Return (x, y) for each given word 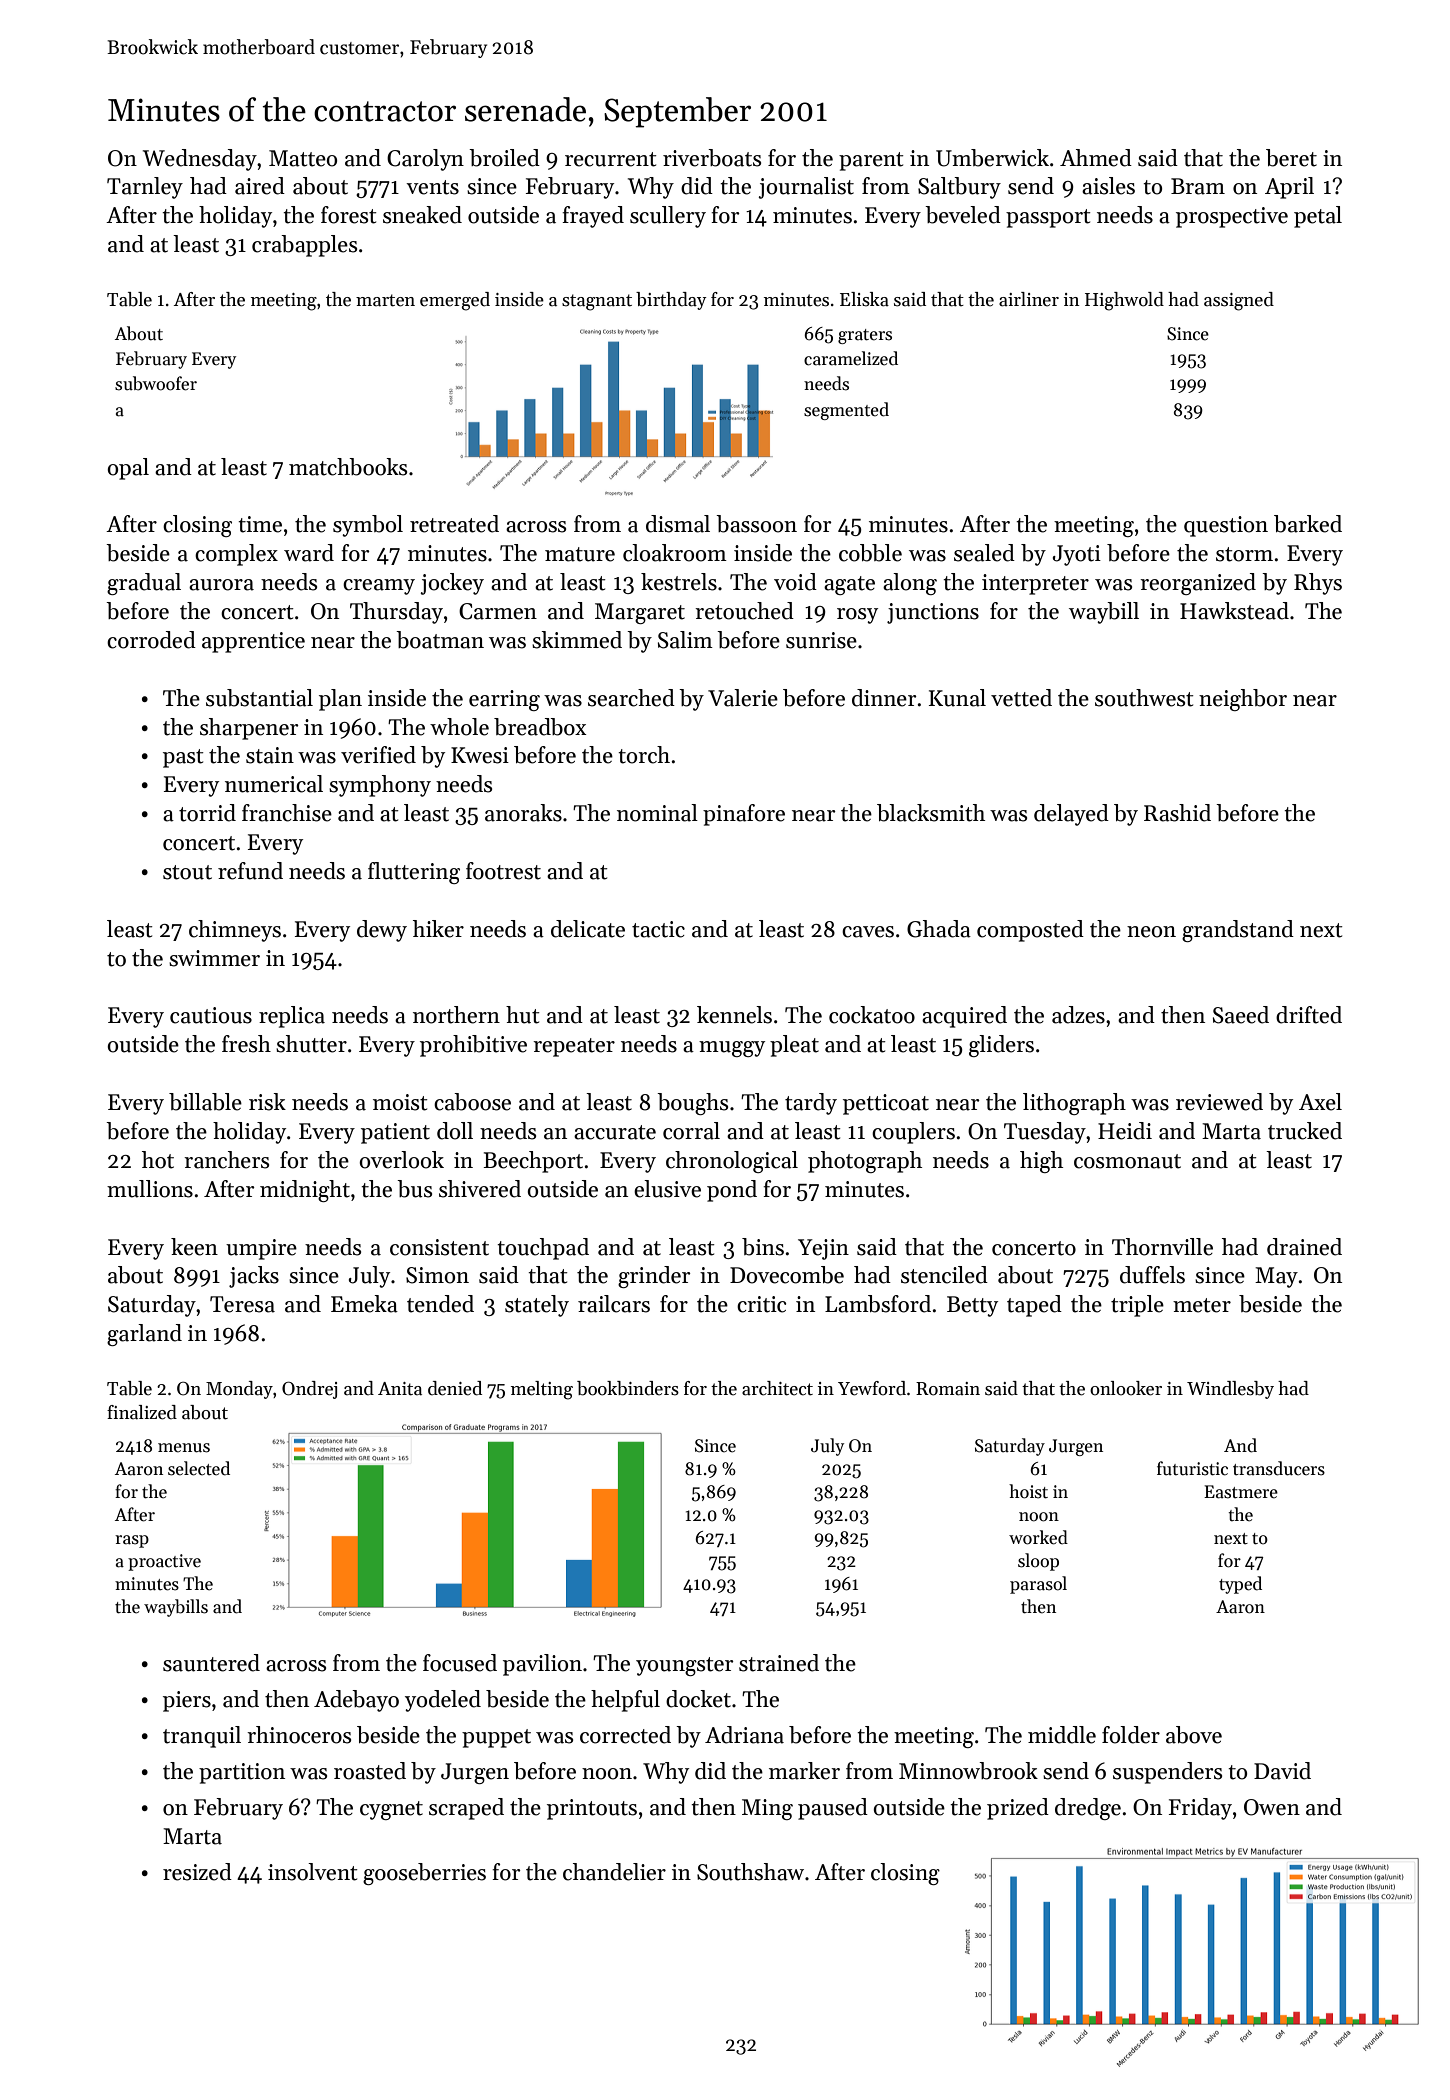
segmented (846, 411)
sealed (984, 553)
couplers (913, 1133)
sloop (1038, 1562)
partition (242, 1773)
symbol (368, 526)
